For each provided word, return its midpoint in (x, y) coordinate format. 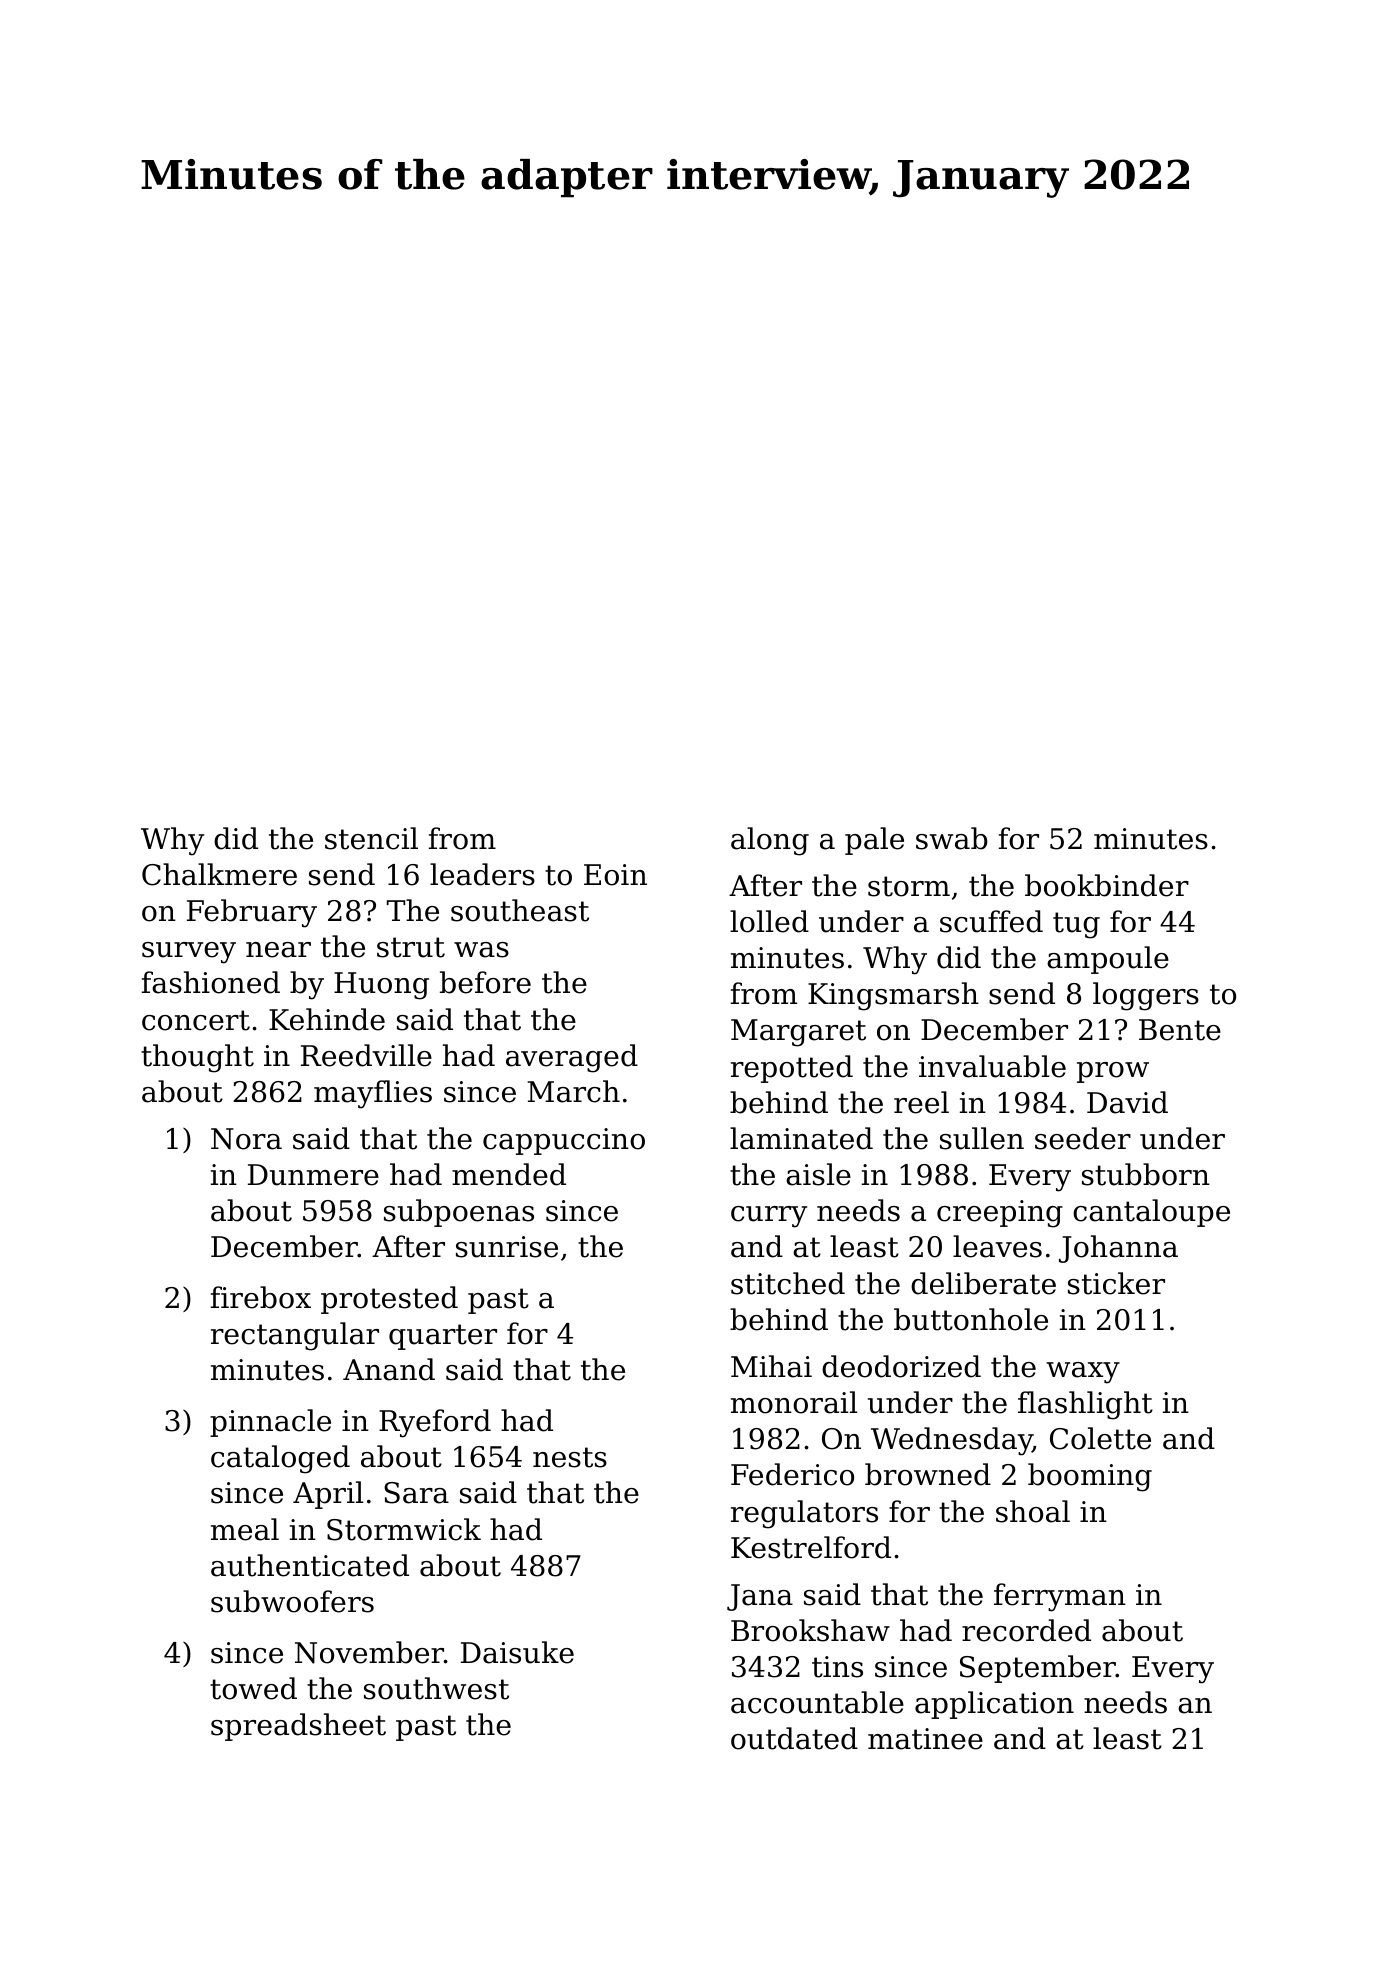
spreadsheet (298, 1727)
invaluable (992, 1066)
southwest (436, 1688)
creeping (1000, 1214)
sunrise (507, 1247)
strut (411, 947)
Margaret (798, 1033)
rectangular (295, 1336)
